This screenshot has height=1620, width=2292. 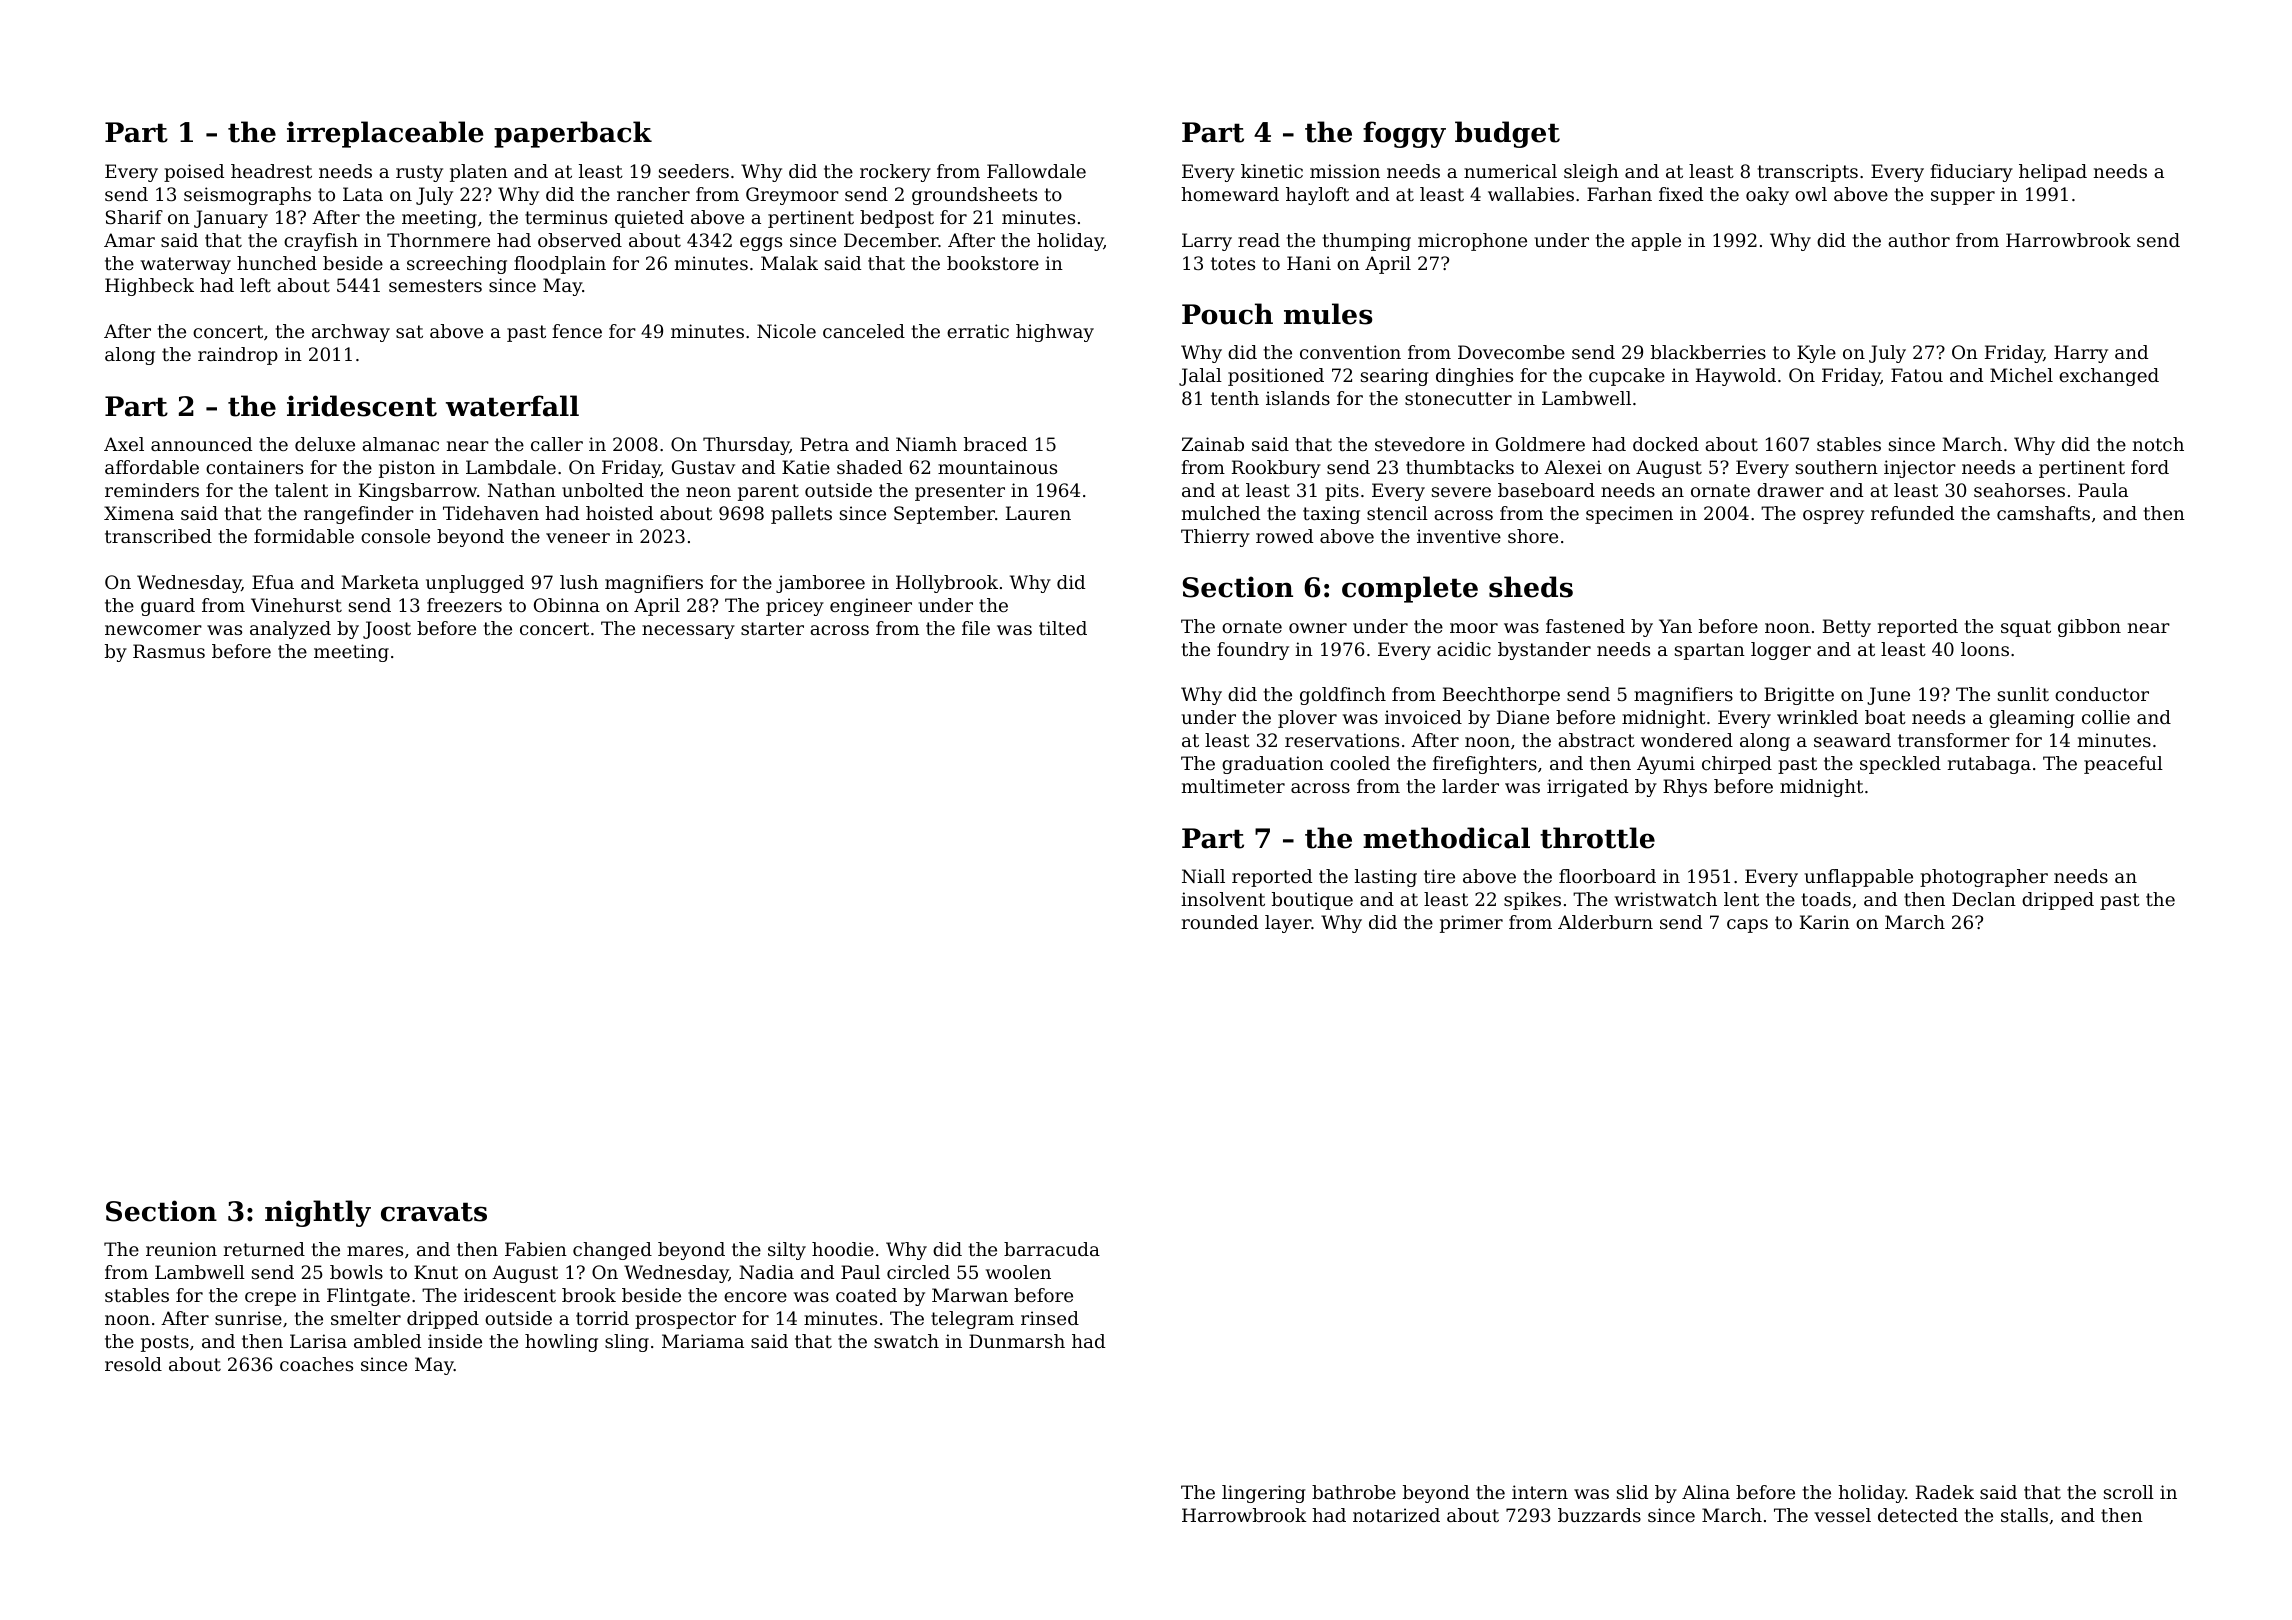 What do you see at coordinates (1507, 134) in the screenshot?
I see `budget` at bounding box center [1507, 134].
